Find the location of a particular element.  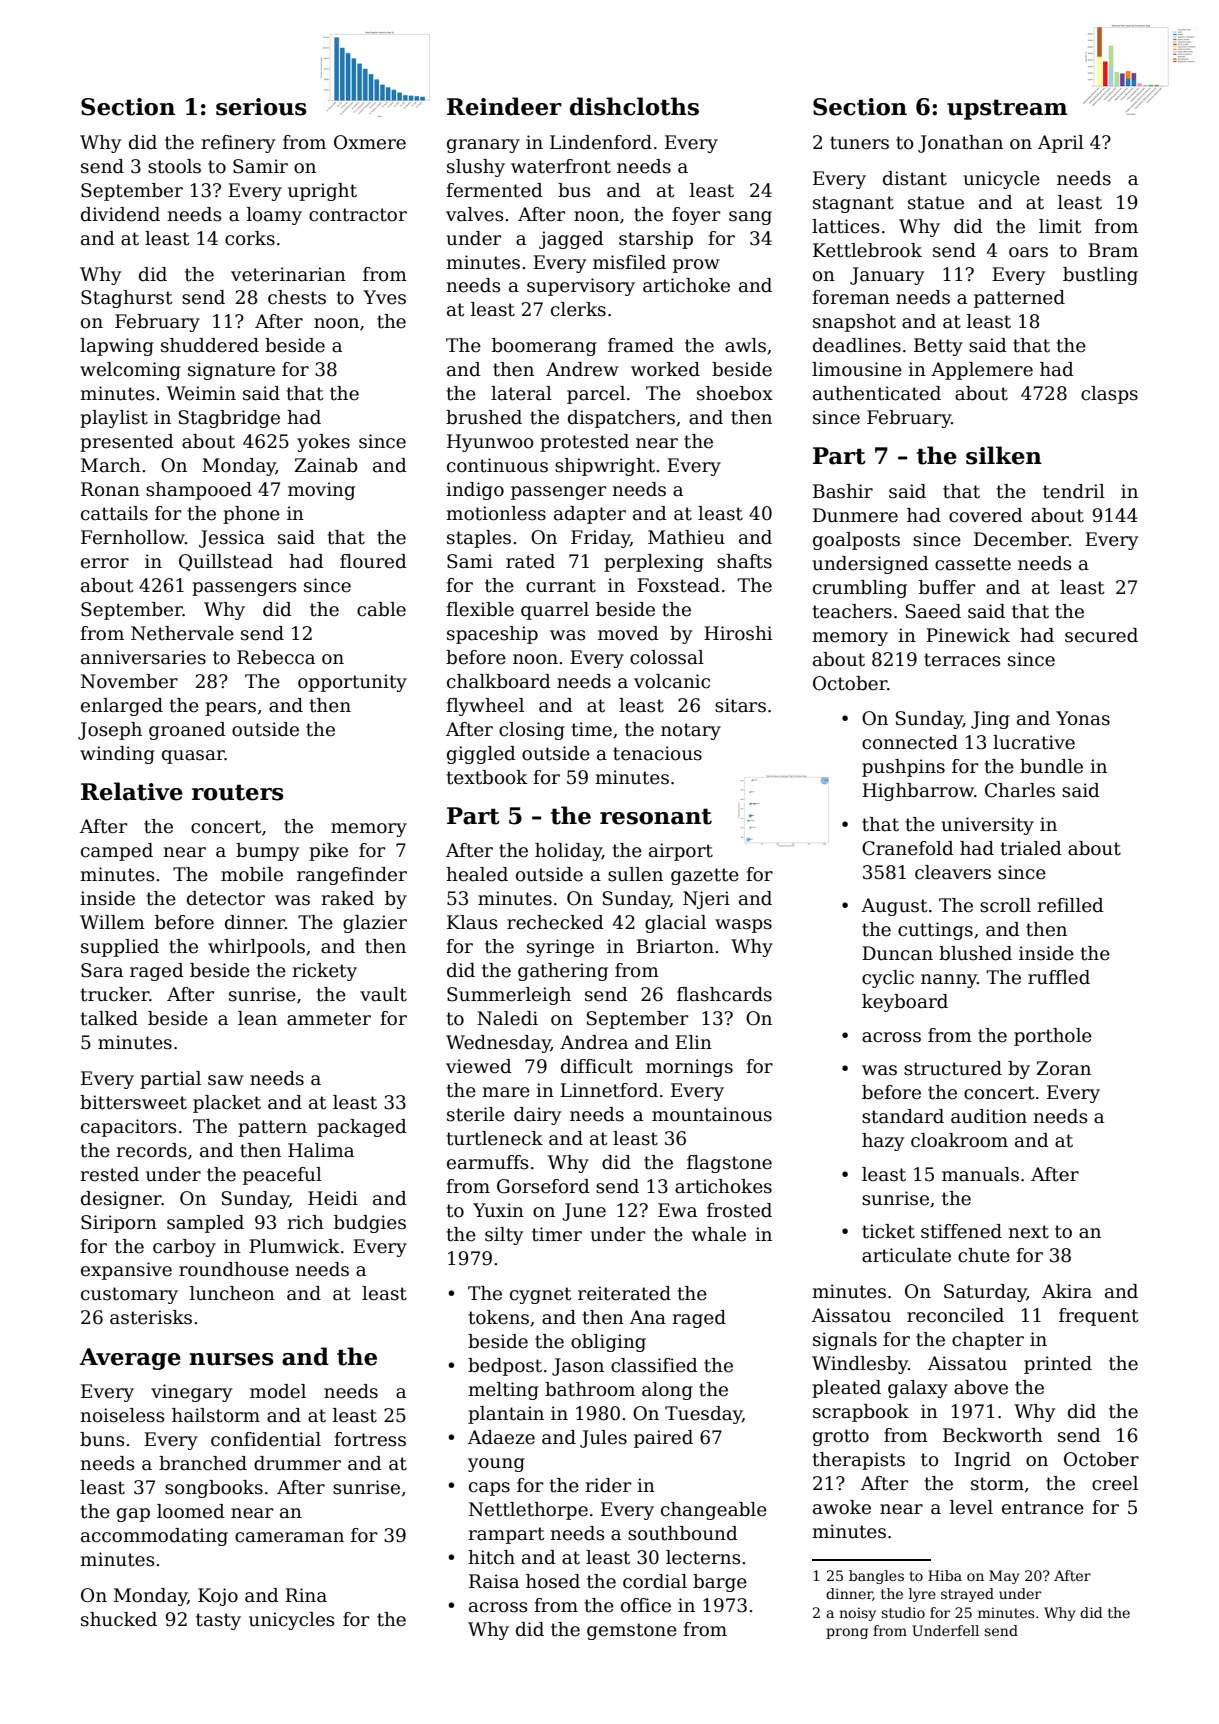

bustling is located at coordinates (1100, 276).
